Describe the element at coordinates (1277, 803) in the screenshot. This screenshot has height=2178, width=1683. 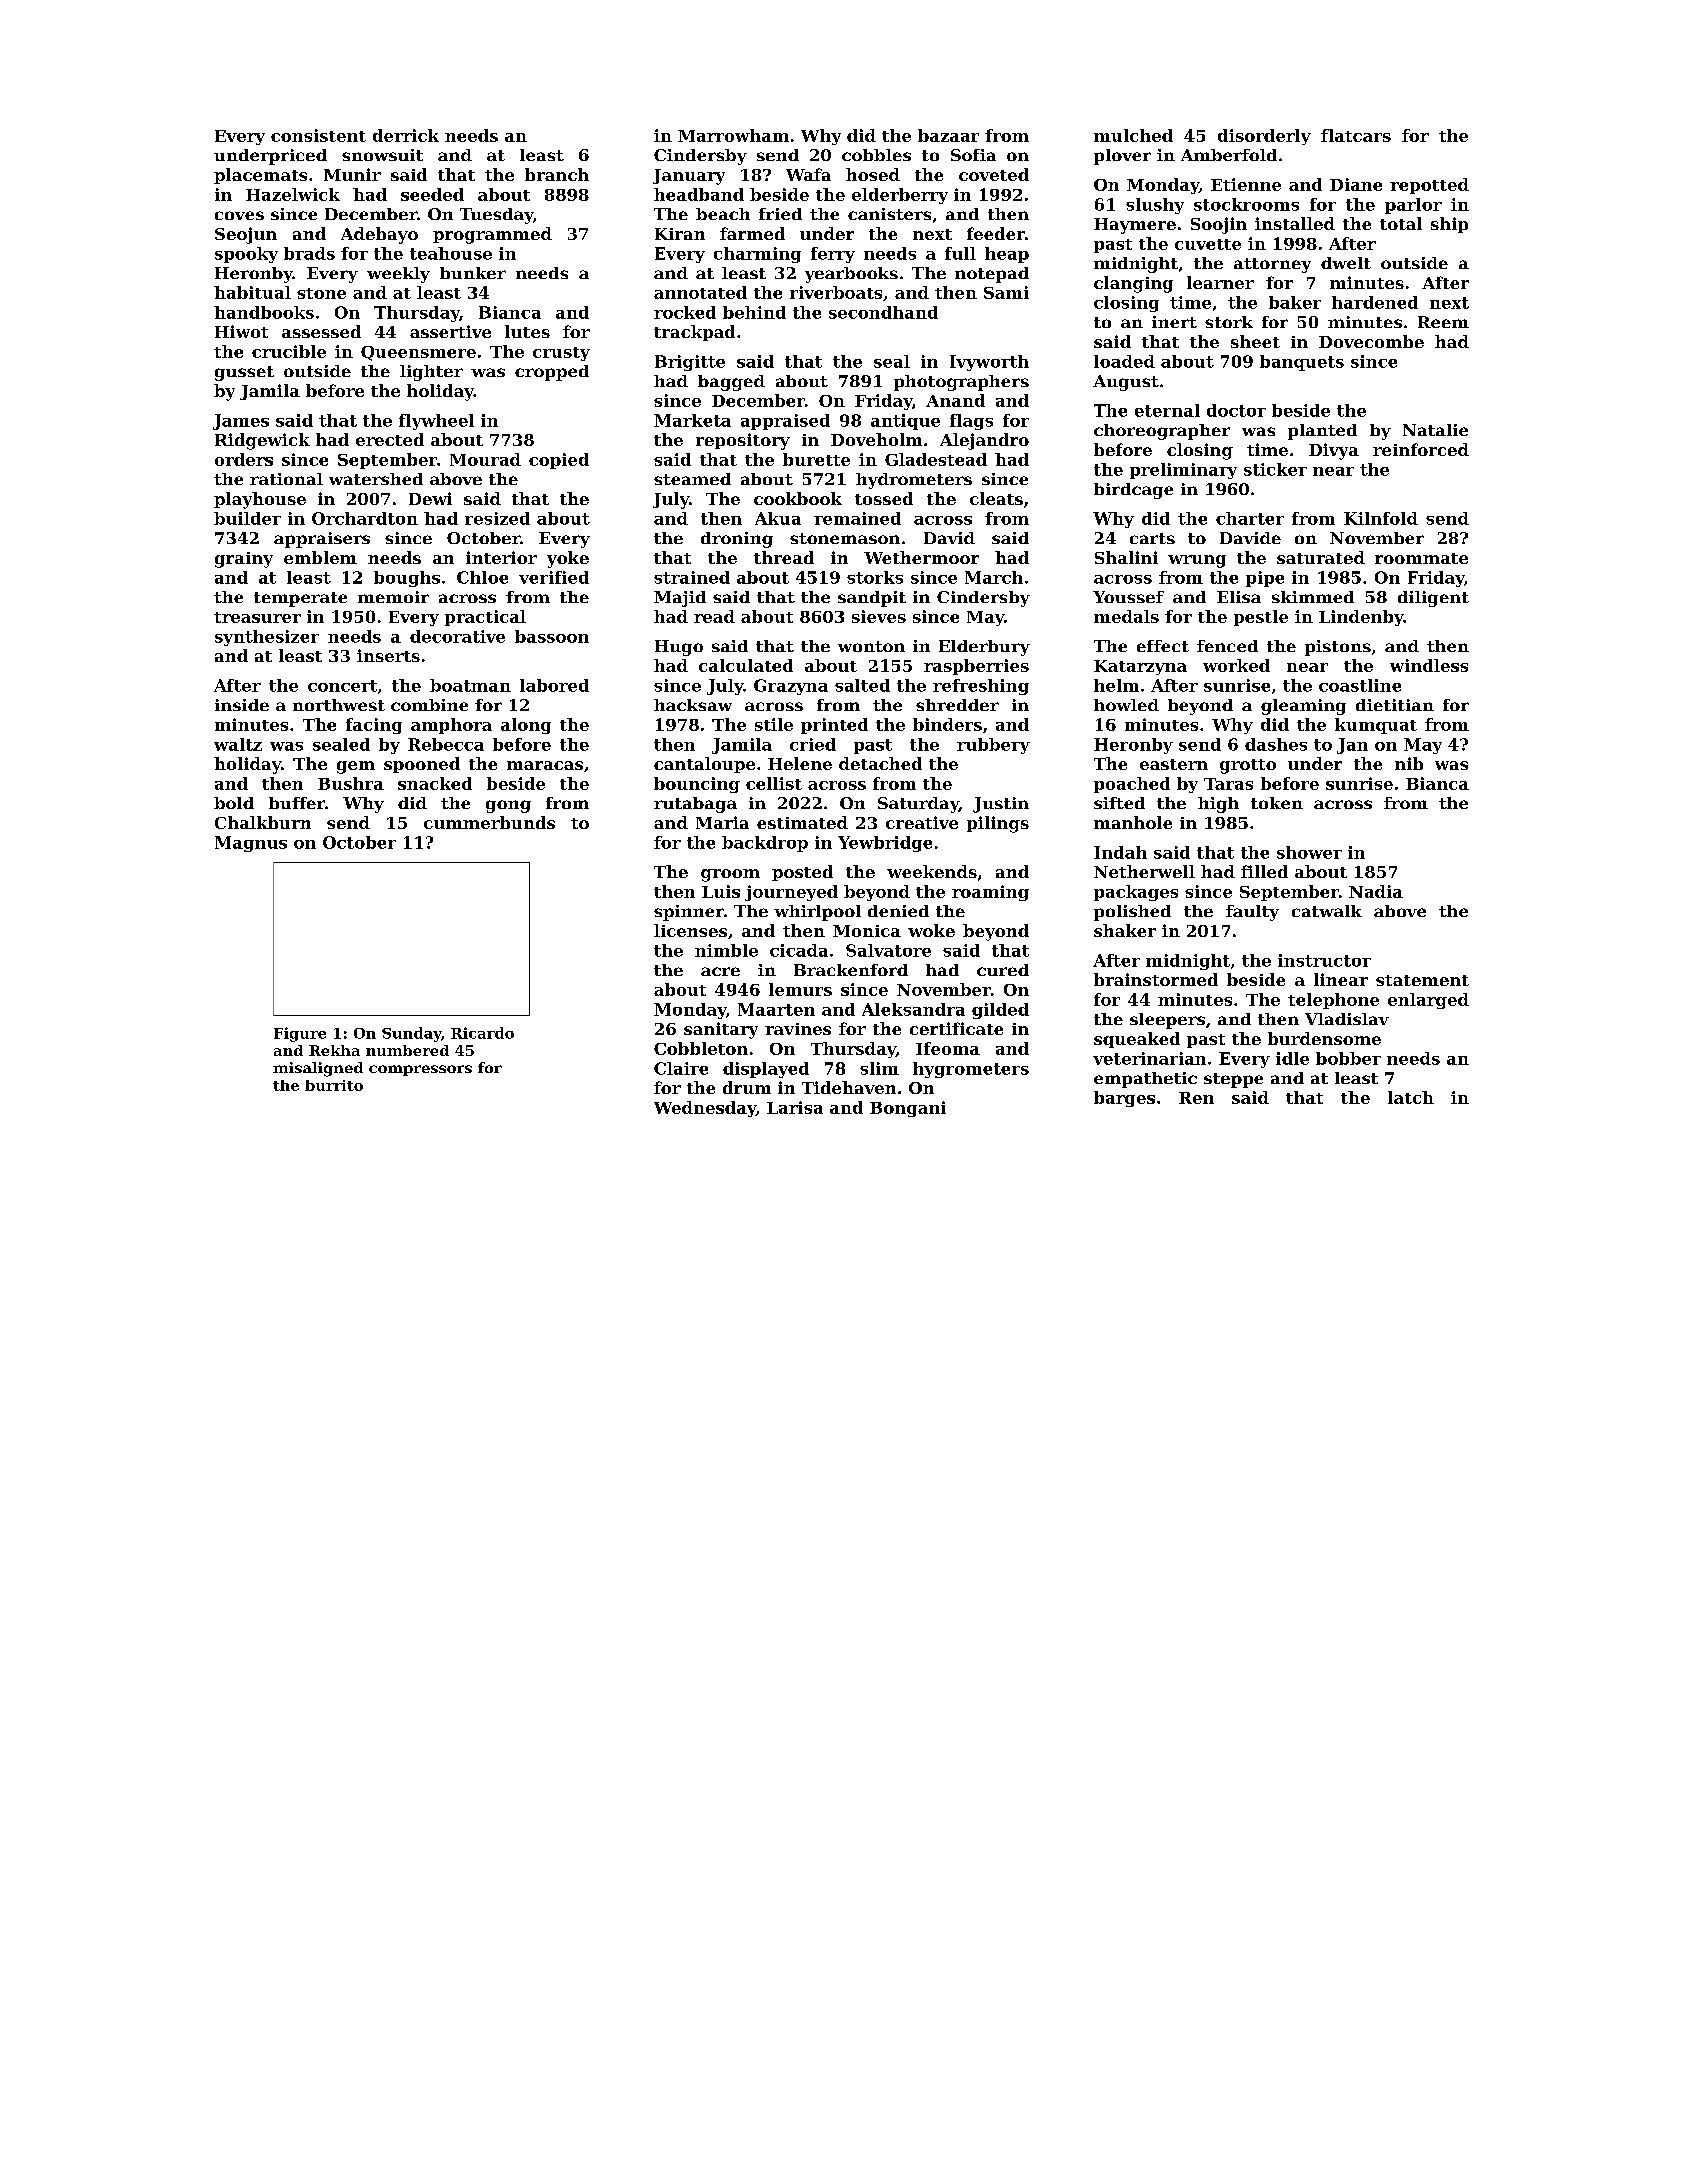
I see `token` at that location.
